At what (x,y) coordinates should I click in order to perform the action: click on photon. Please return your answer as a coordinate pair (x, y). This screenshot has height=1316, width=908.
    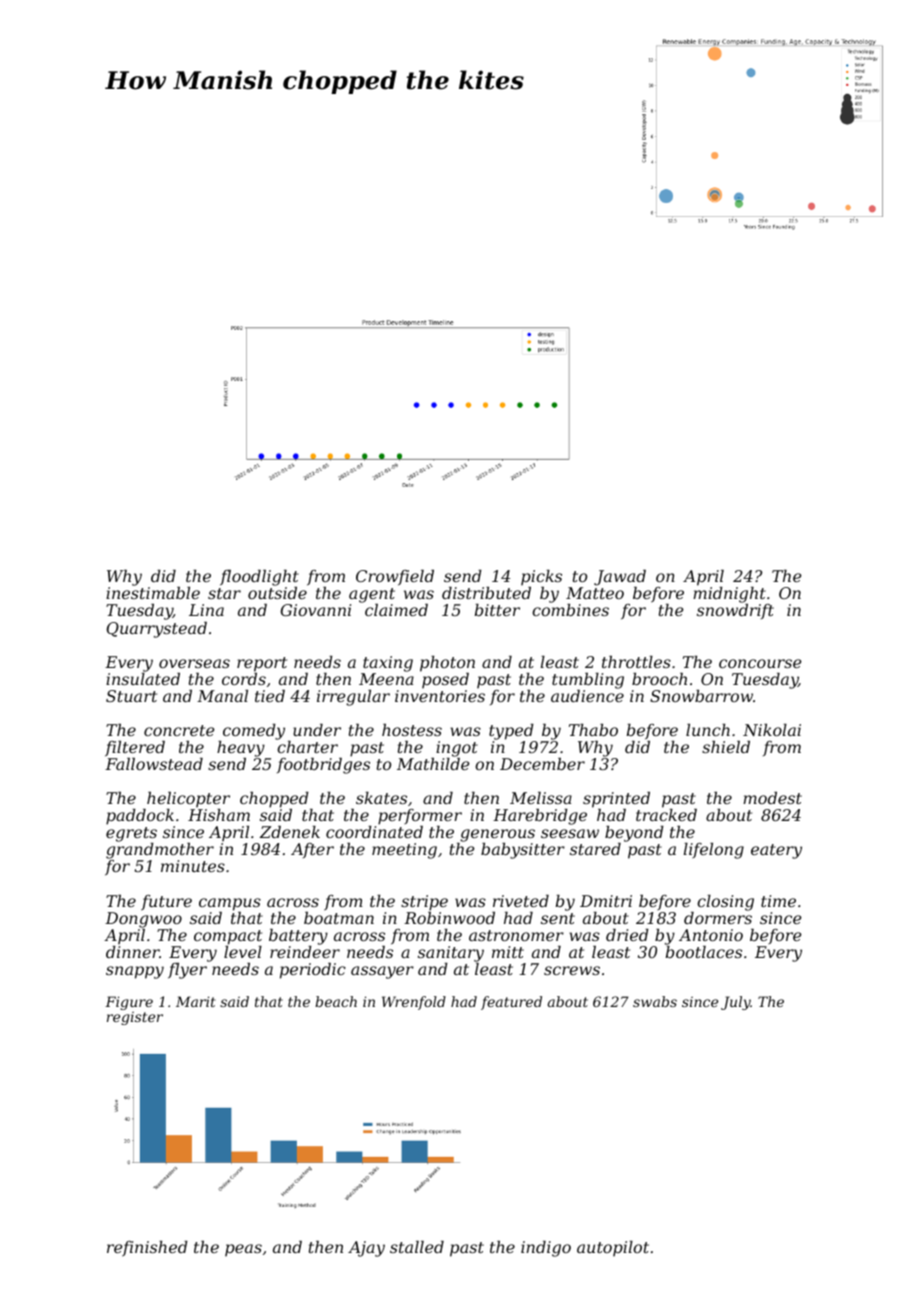
    Looking at the image, I should click on (447, 664).
